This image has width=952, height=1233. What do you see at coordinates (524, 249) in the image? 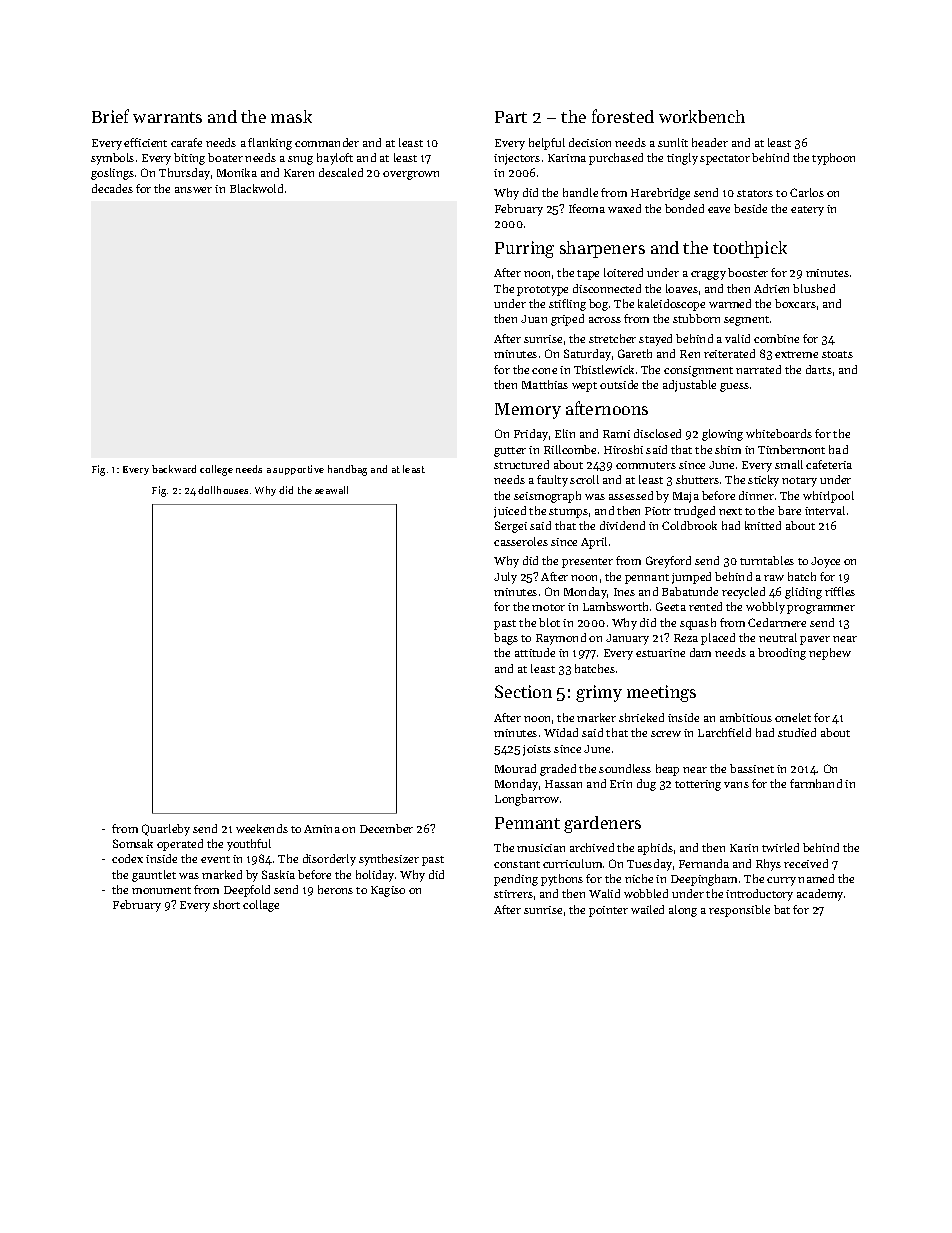
I see `Purring` at bounding box center [524, 249].
